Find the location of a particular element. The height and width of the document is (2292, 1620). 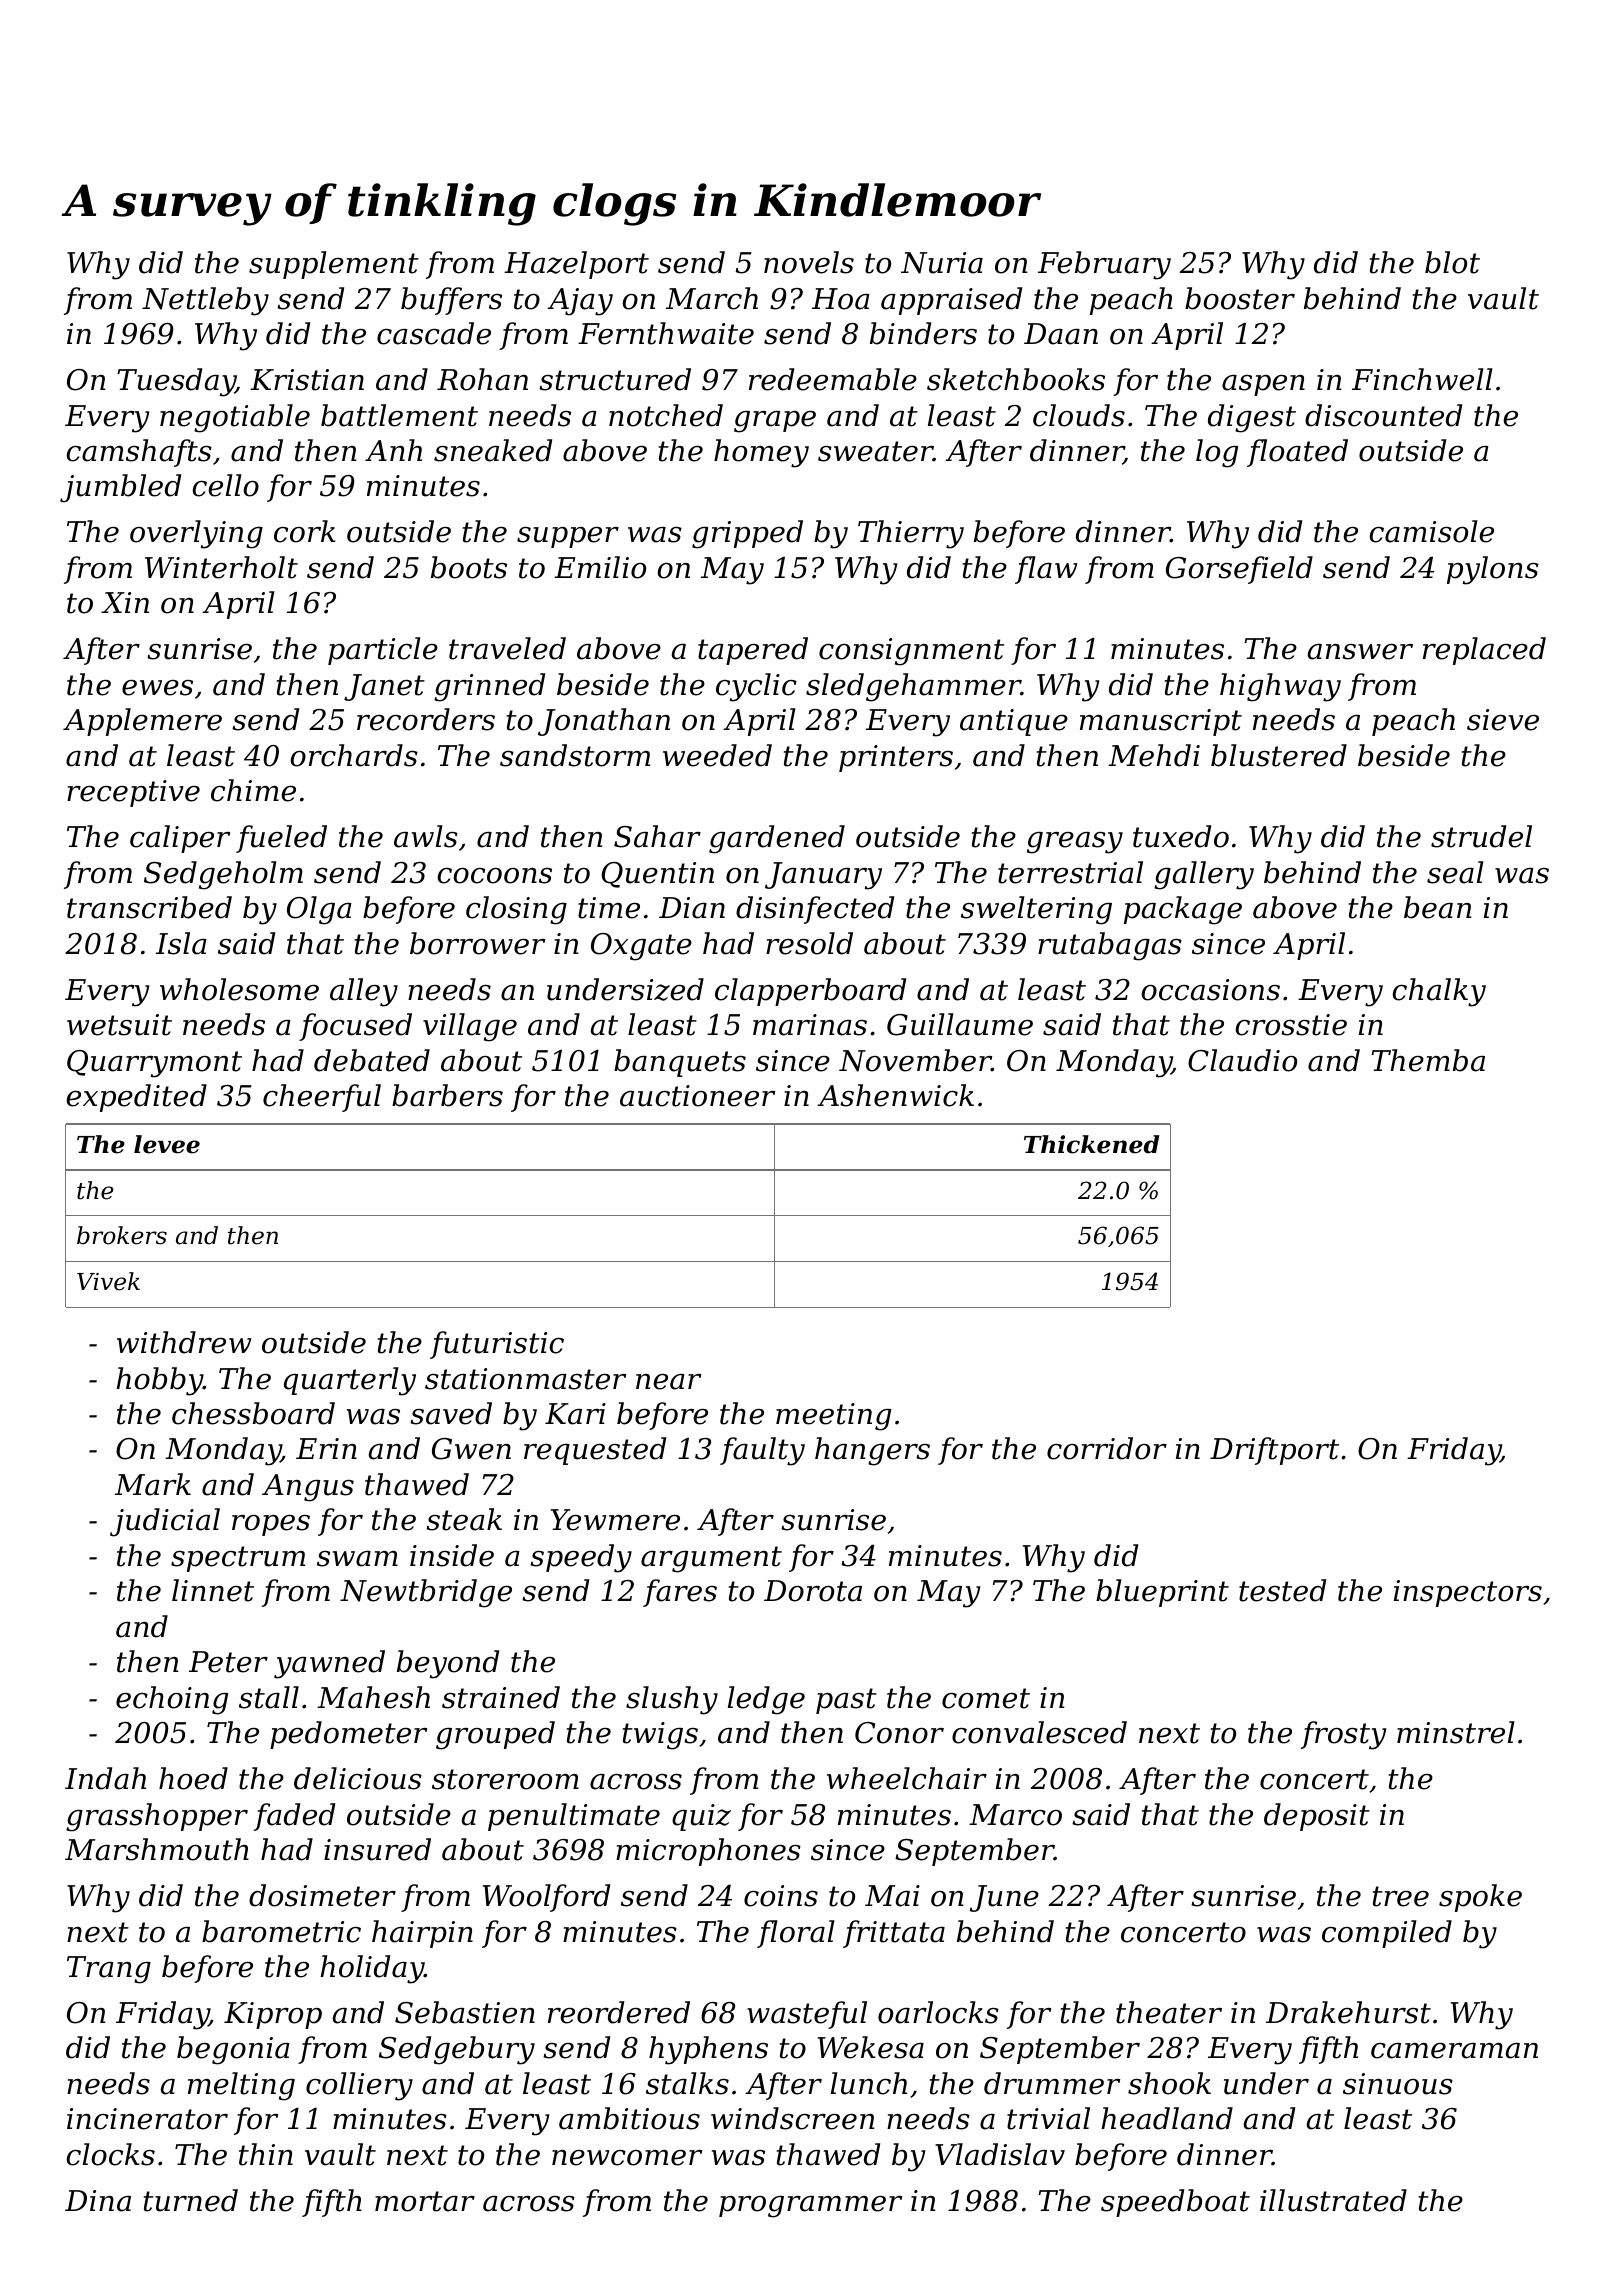

programmer is located at coordinates (810, 2207).
